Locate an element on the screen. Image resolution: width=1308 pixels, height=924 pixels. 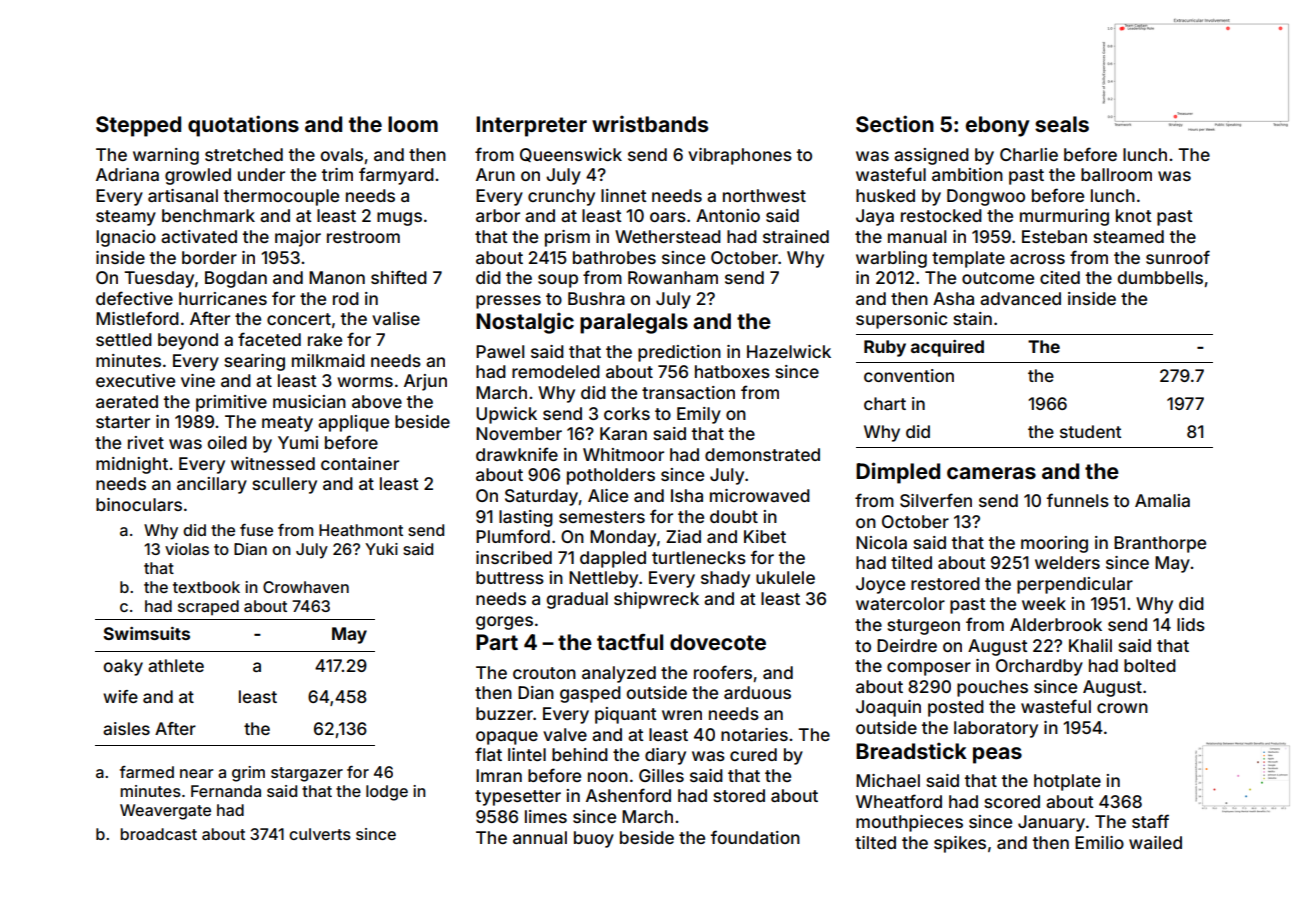
Upwick is located at coordinates (506, 415).
